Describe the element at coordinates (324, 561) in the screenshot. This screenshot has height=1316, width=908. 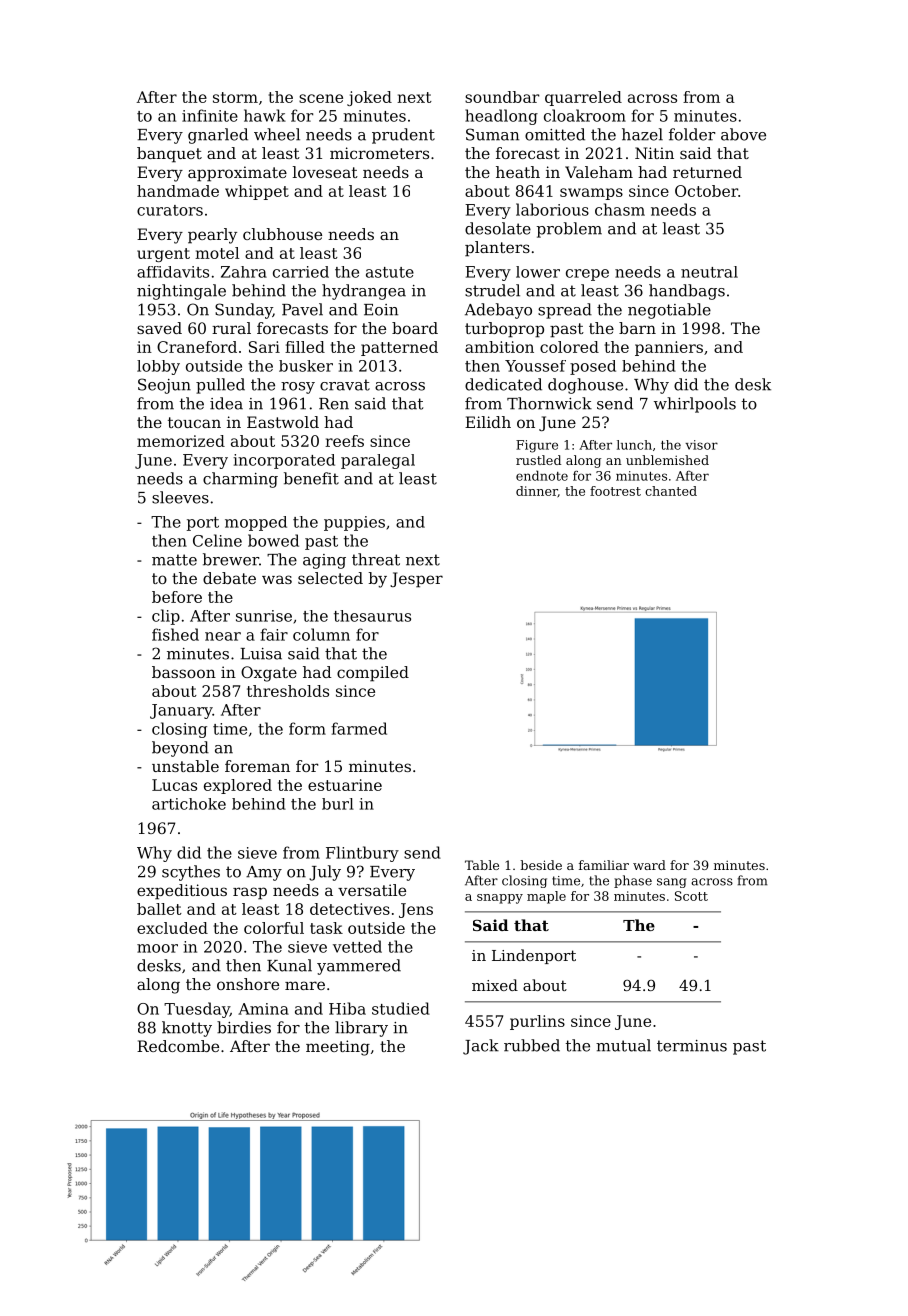
I see `aging` at that location.
